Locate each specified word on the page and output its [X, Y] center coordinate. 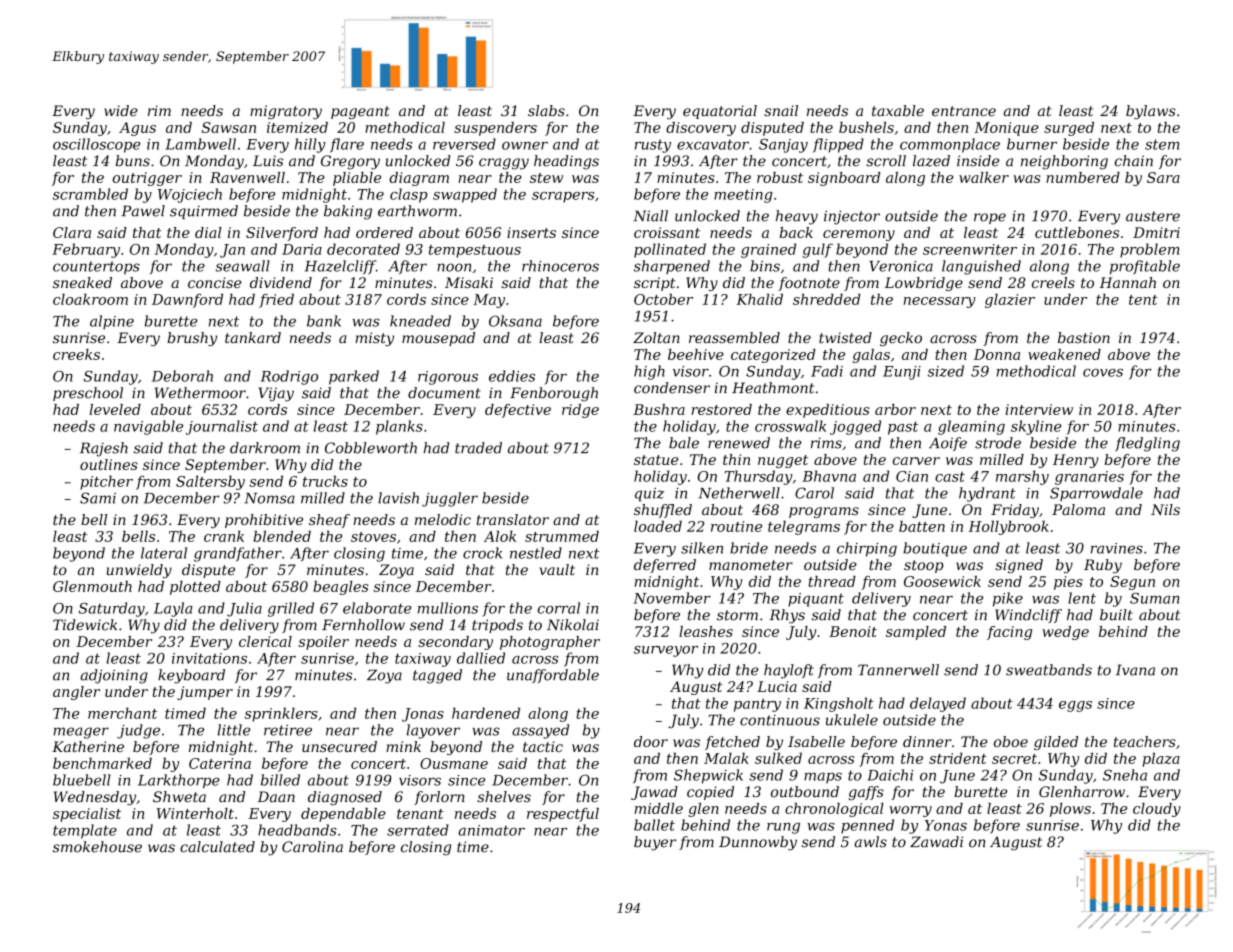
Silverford [282, 234]
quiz [649, 495]
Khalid [759, 299]
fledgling [1147, 444]
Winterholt [195, 813]
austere [1153, 216]
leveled [115, 409]
